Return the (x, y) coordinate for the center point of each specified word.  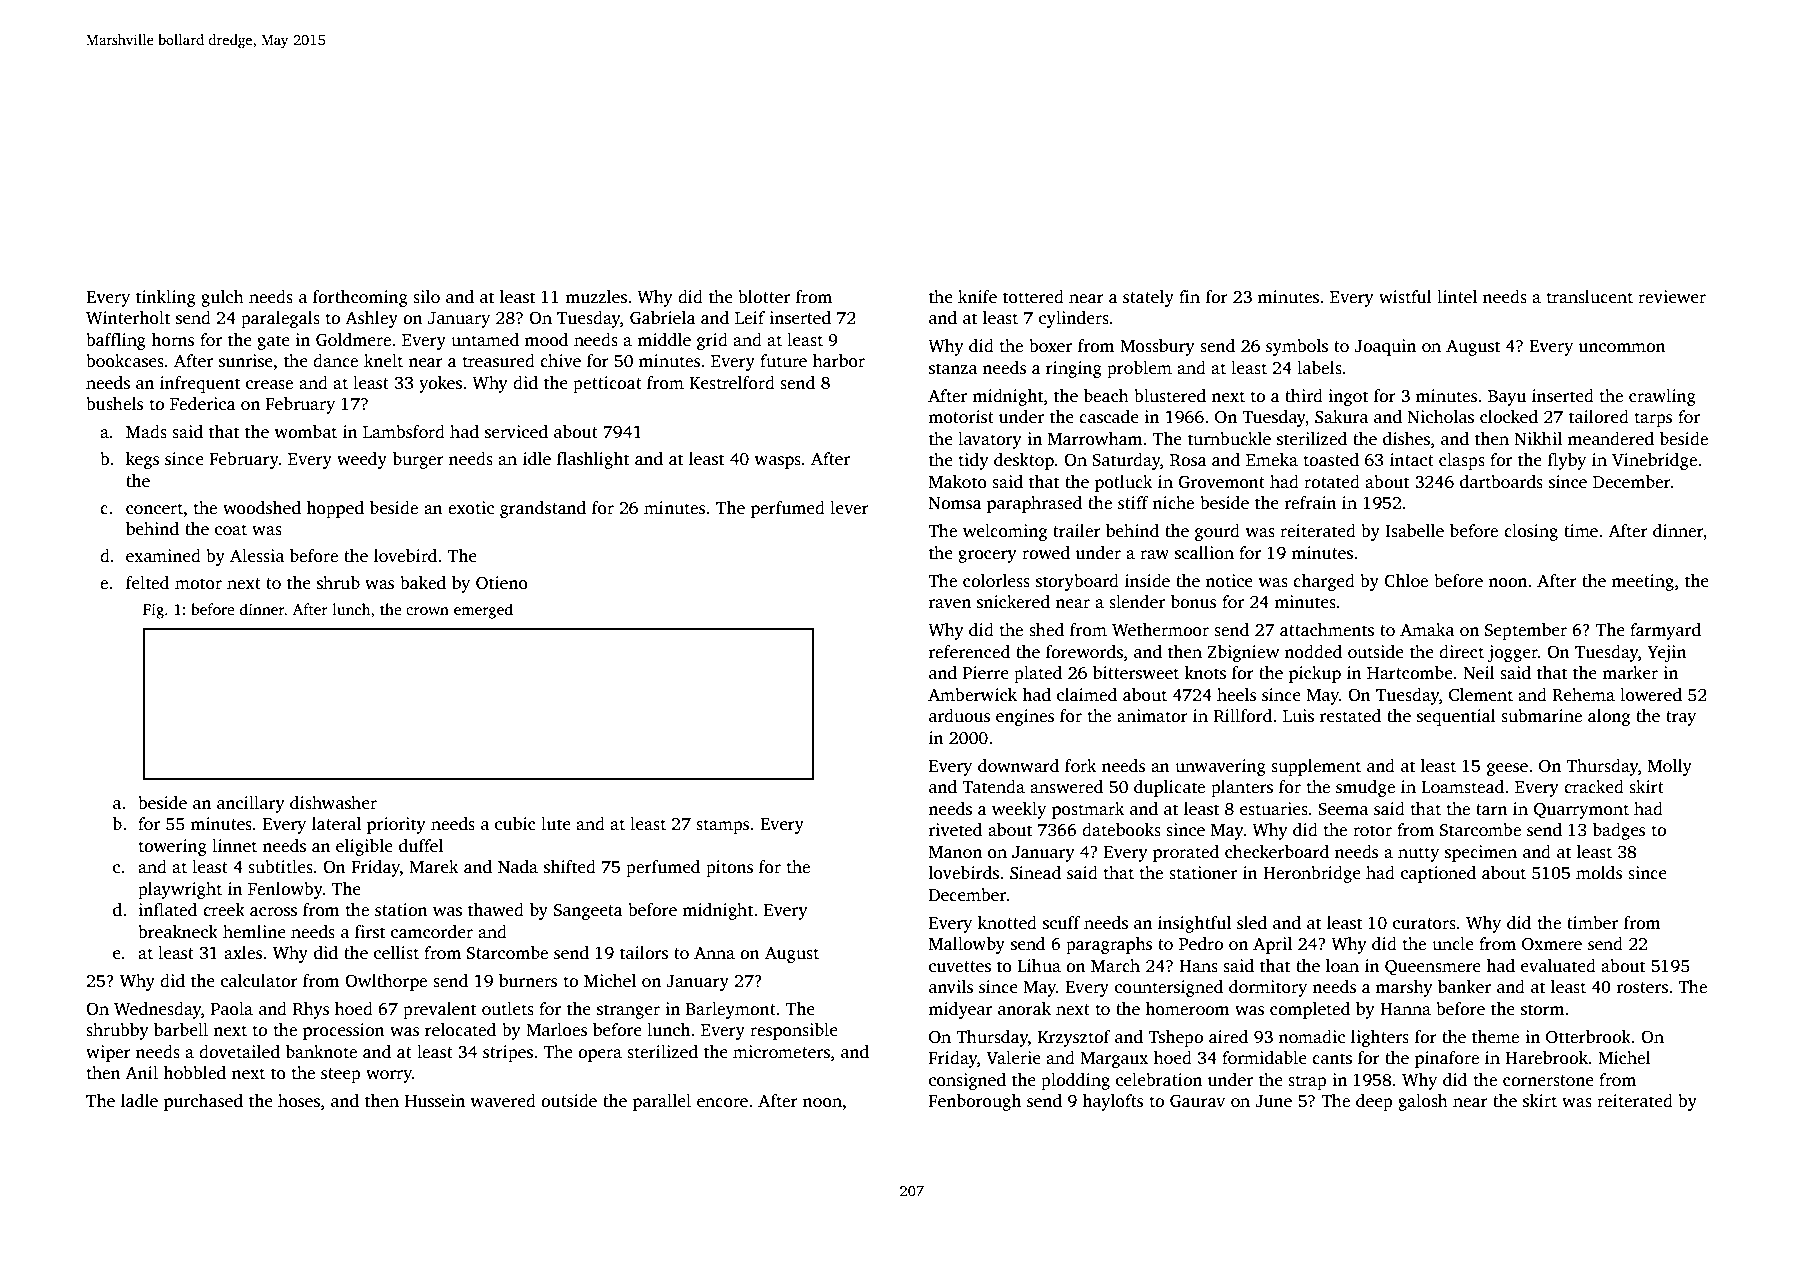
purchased (203, 1102)
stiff (1133, 503)
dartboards (1501, 482)
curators (1424, 924)
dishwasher (333, 803)
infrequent (200, 384)
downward (1018, 766)
